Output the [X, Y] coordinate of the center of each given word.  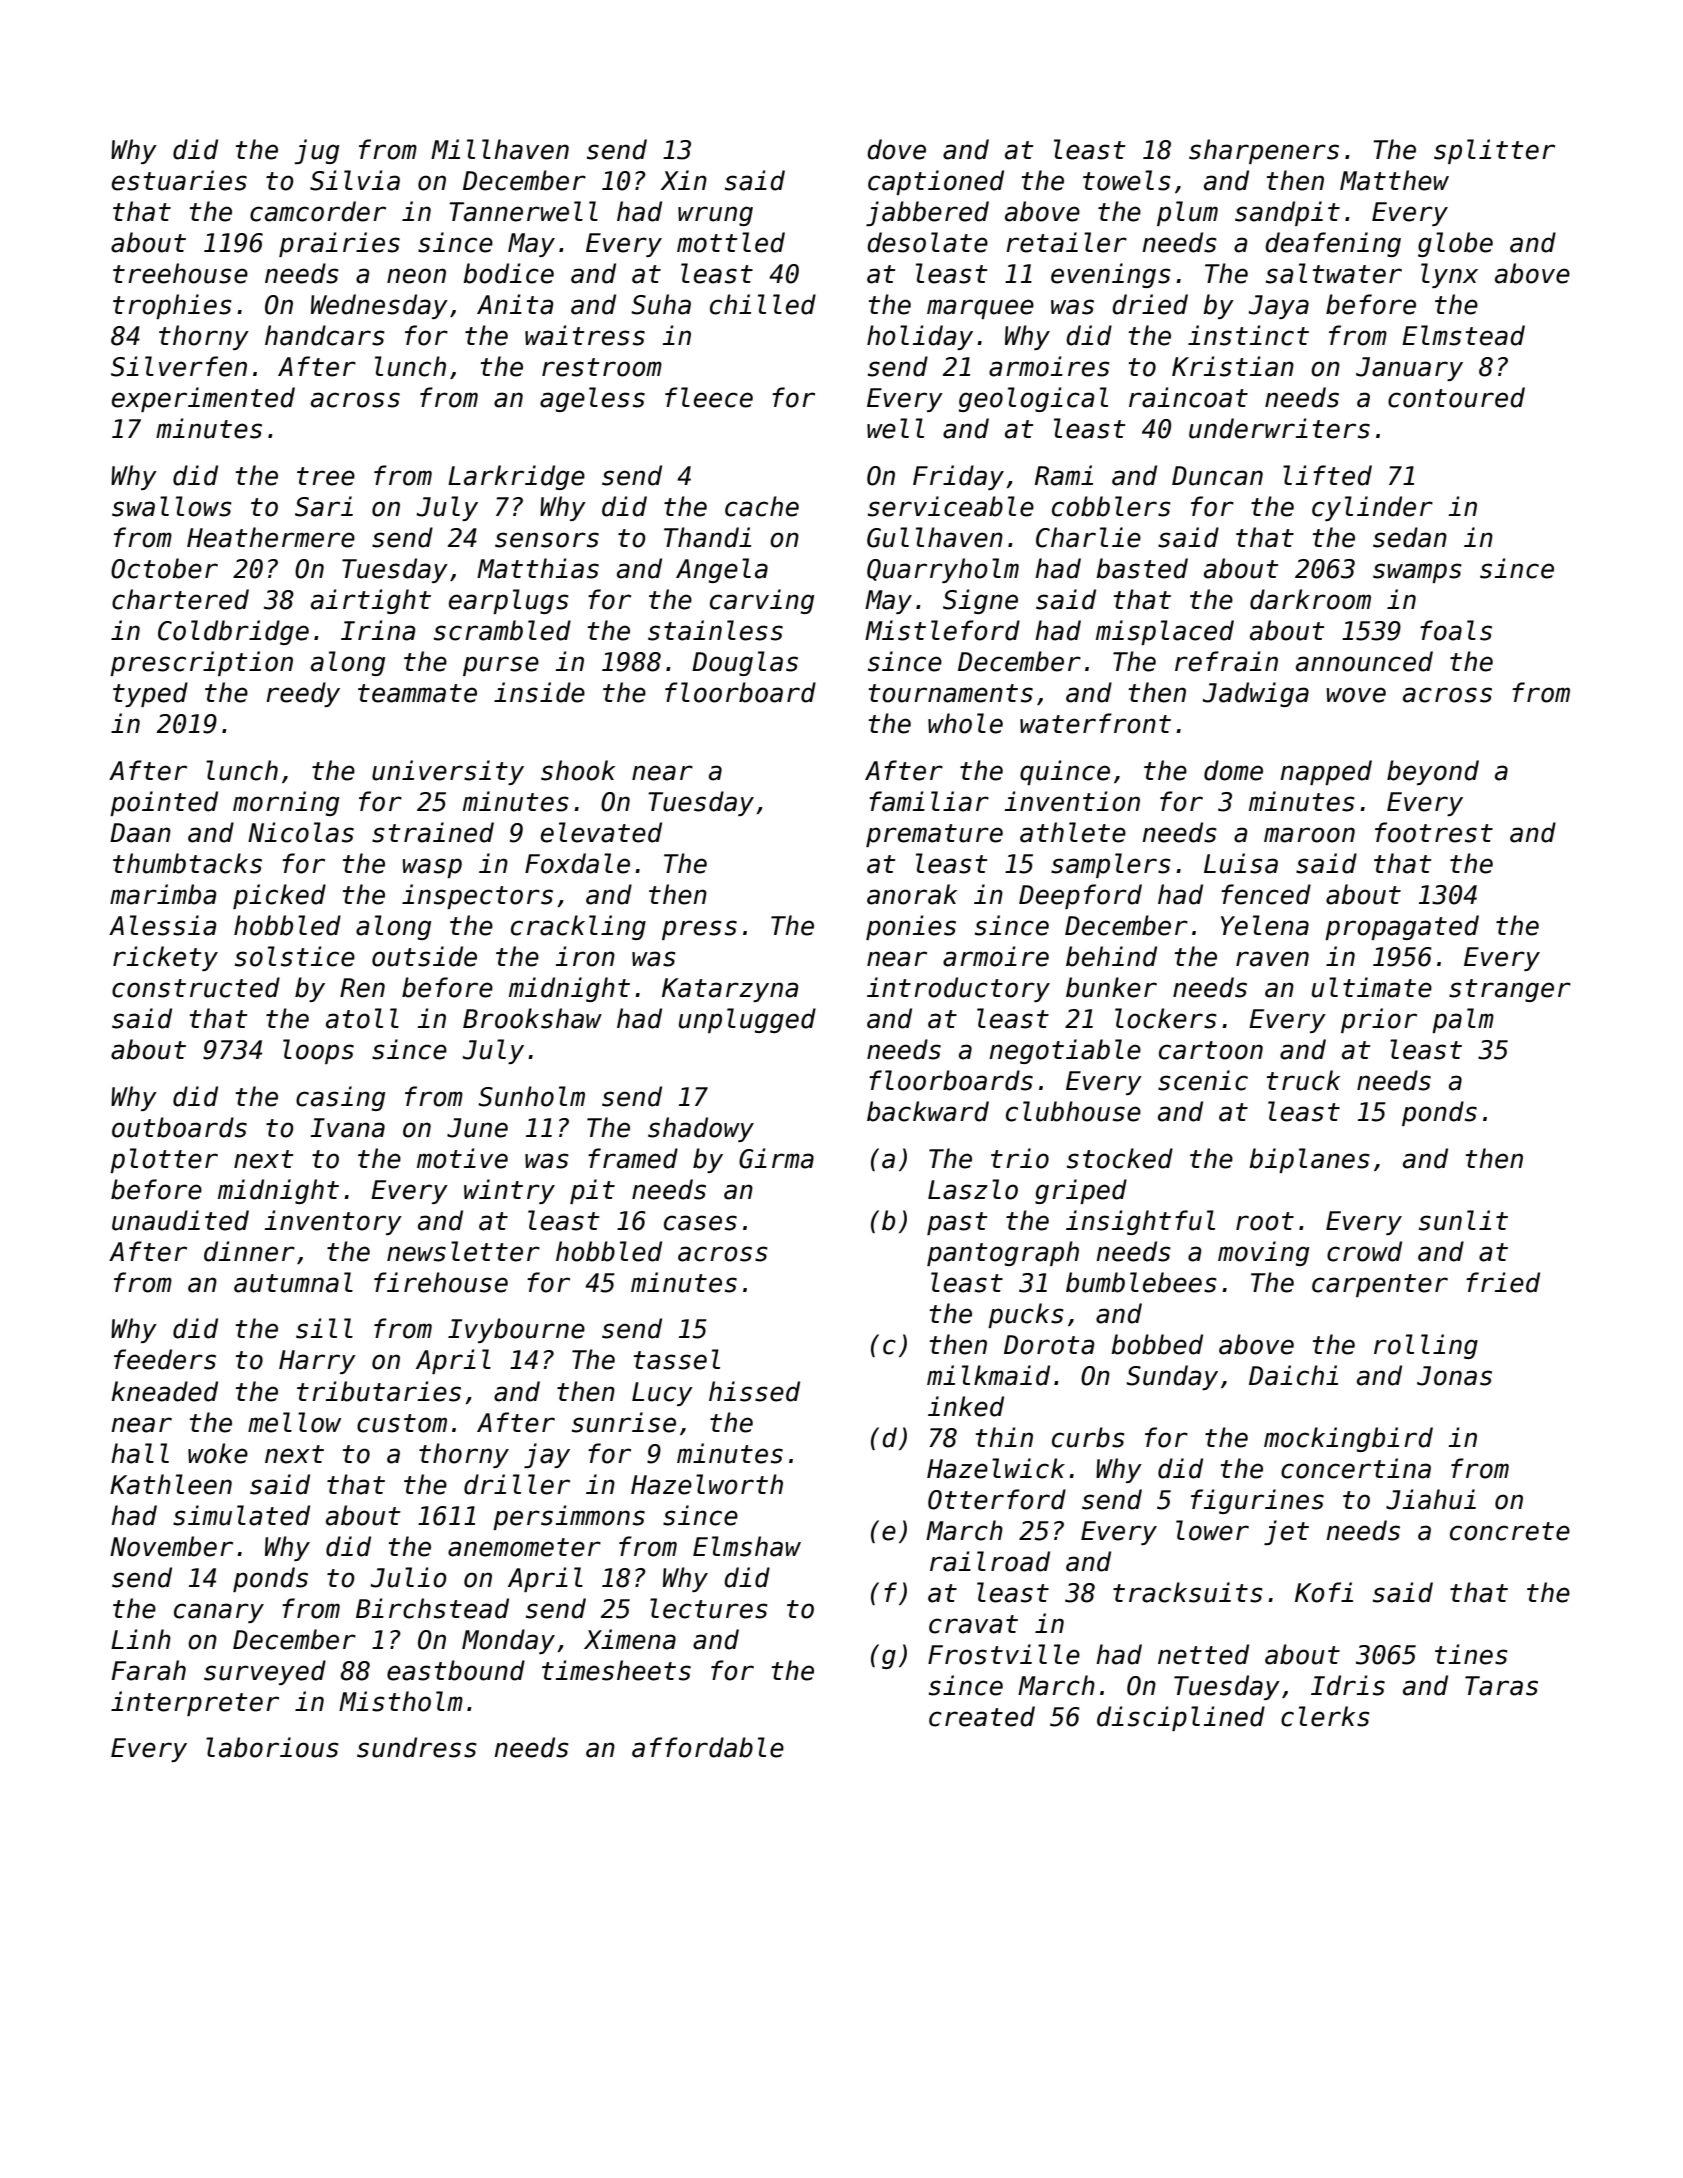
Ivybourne [516, 1330]
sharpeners [1264, 151]
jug [316, 151]
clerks [1325, 1716]
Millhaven [500, 149]
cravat [973, 1624]
